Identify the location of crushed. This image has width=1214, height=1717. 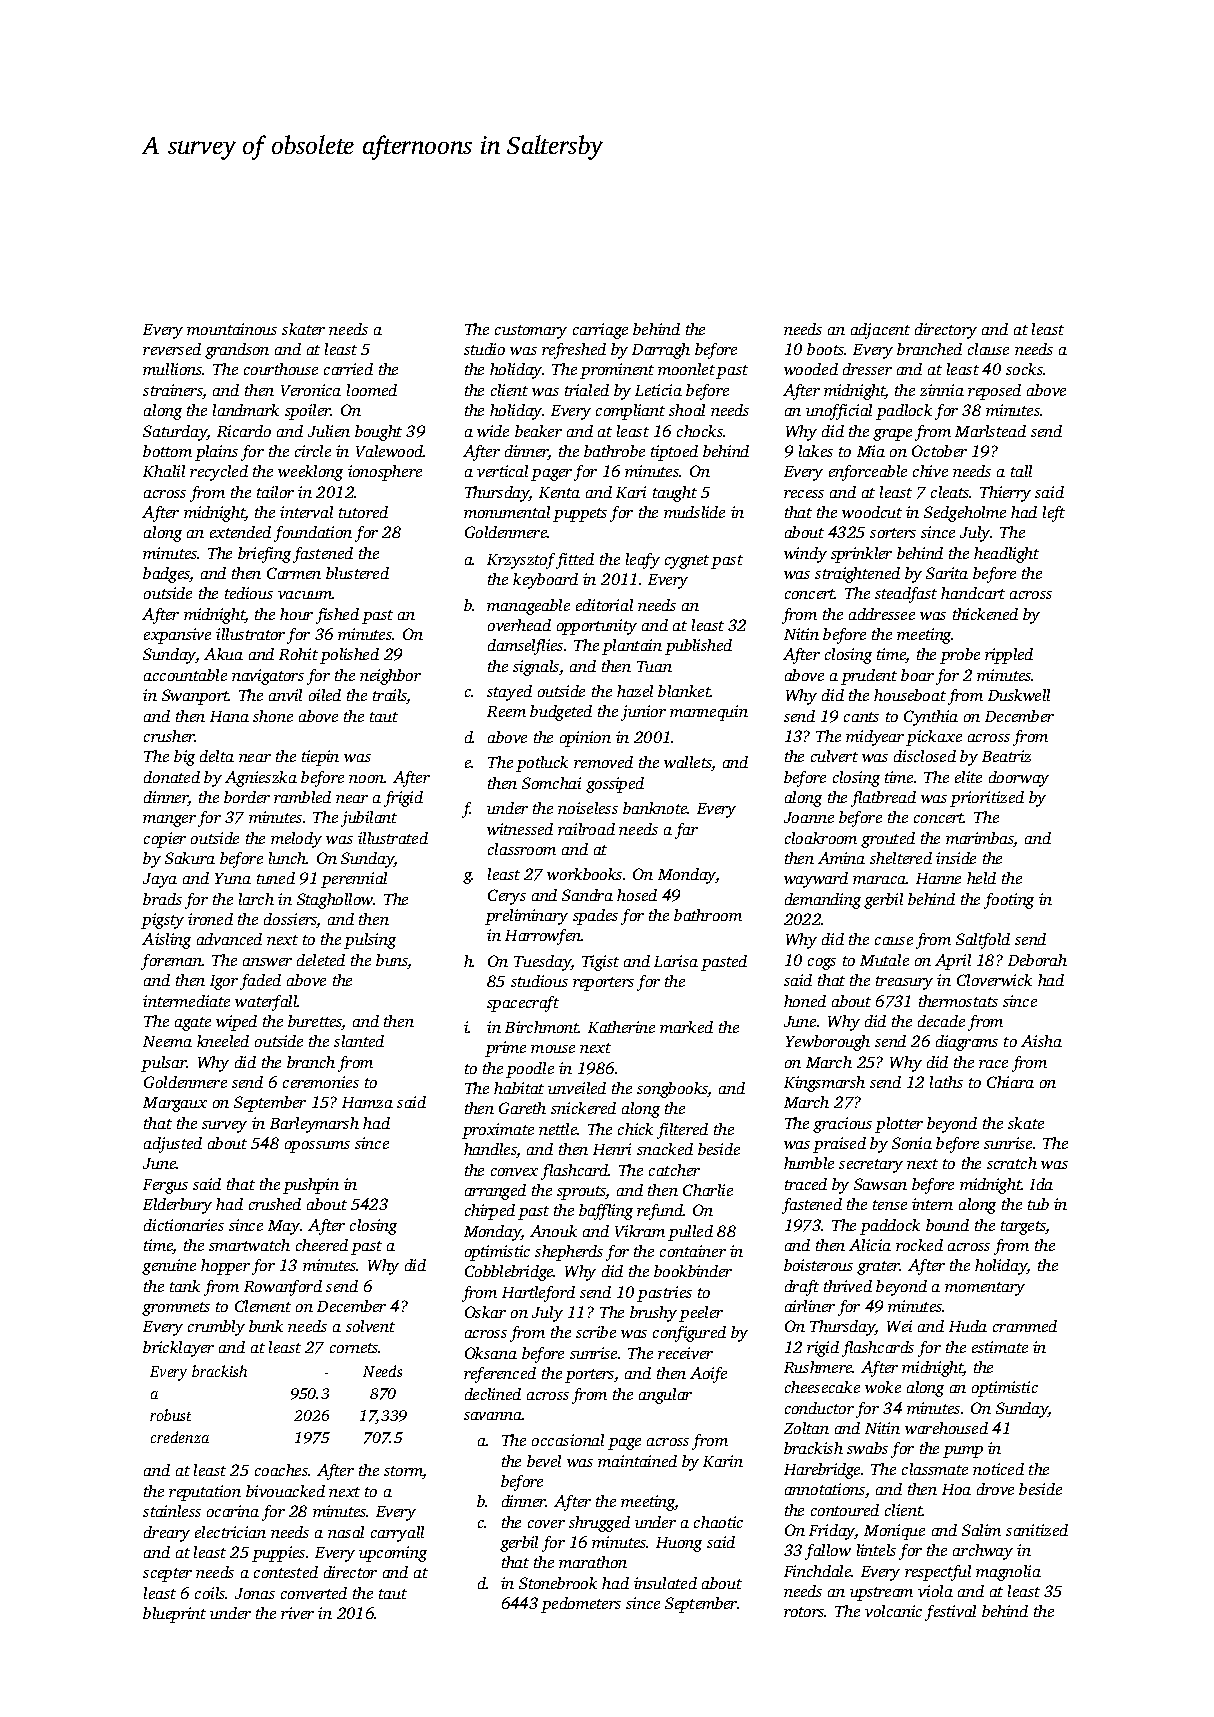
(275, 1204).
